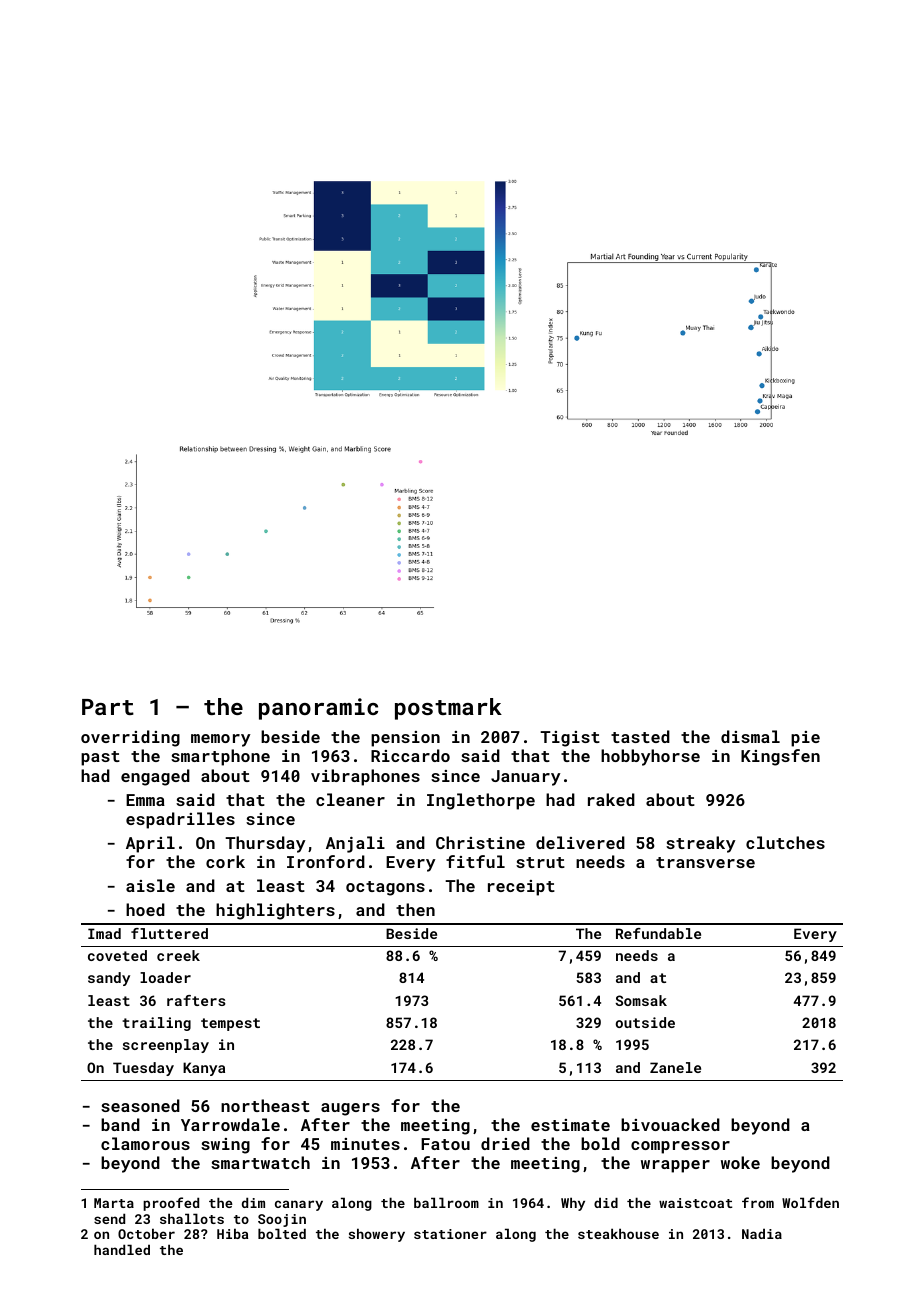  Describe the element at coordinates (448, 709) in the image. I see `postmark` at that location.
